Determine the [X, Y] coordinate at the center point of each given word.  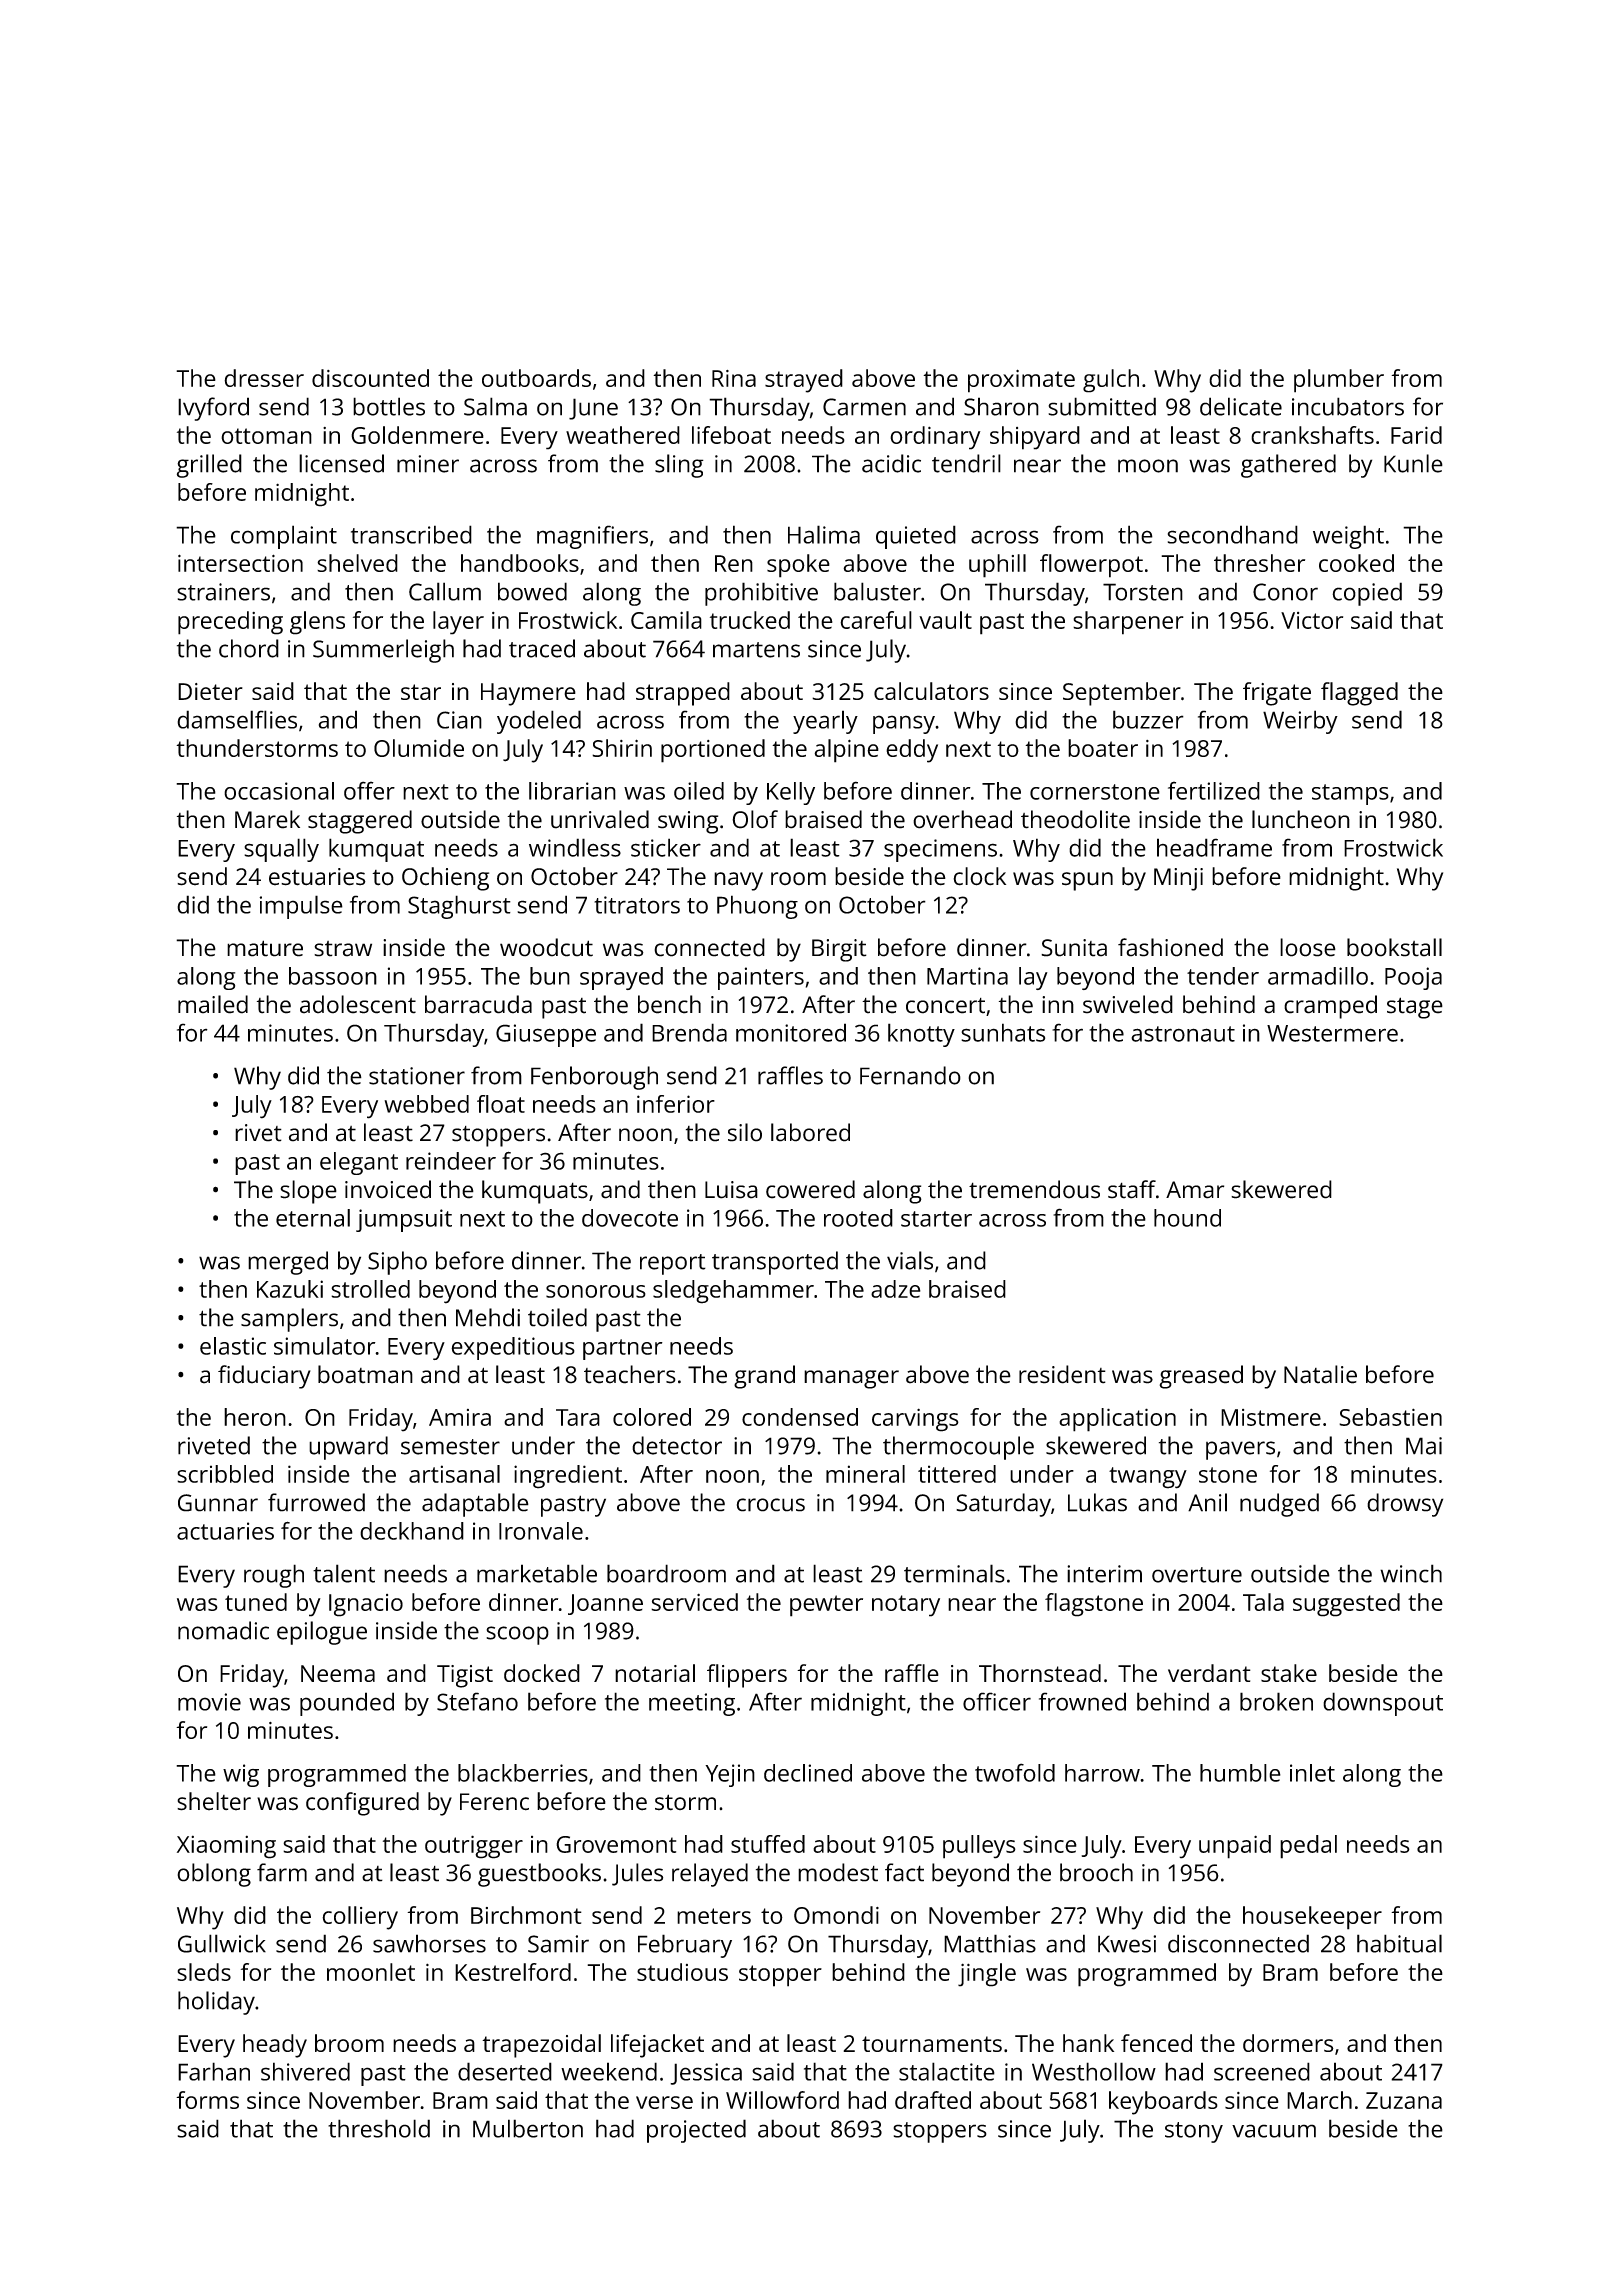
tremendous [1034, 1189]
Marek [267, 819]
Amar [1195, 1190]
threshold [379, 2128]
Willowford [782, 2100]
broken [1276, 1701]
